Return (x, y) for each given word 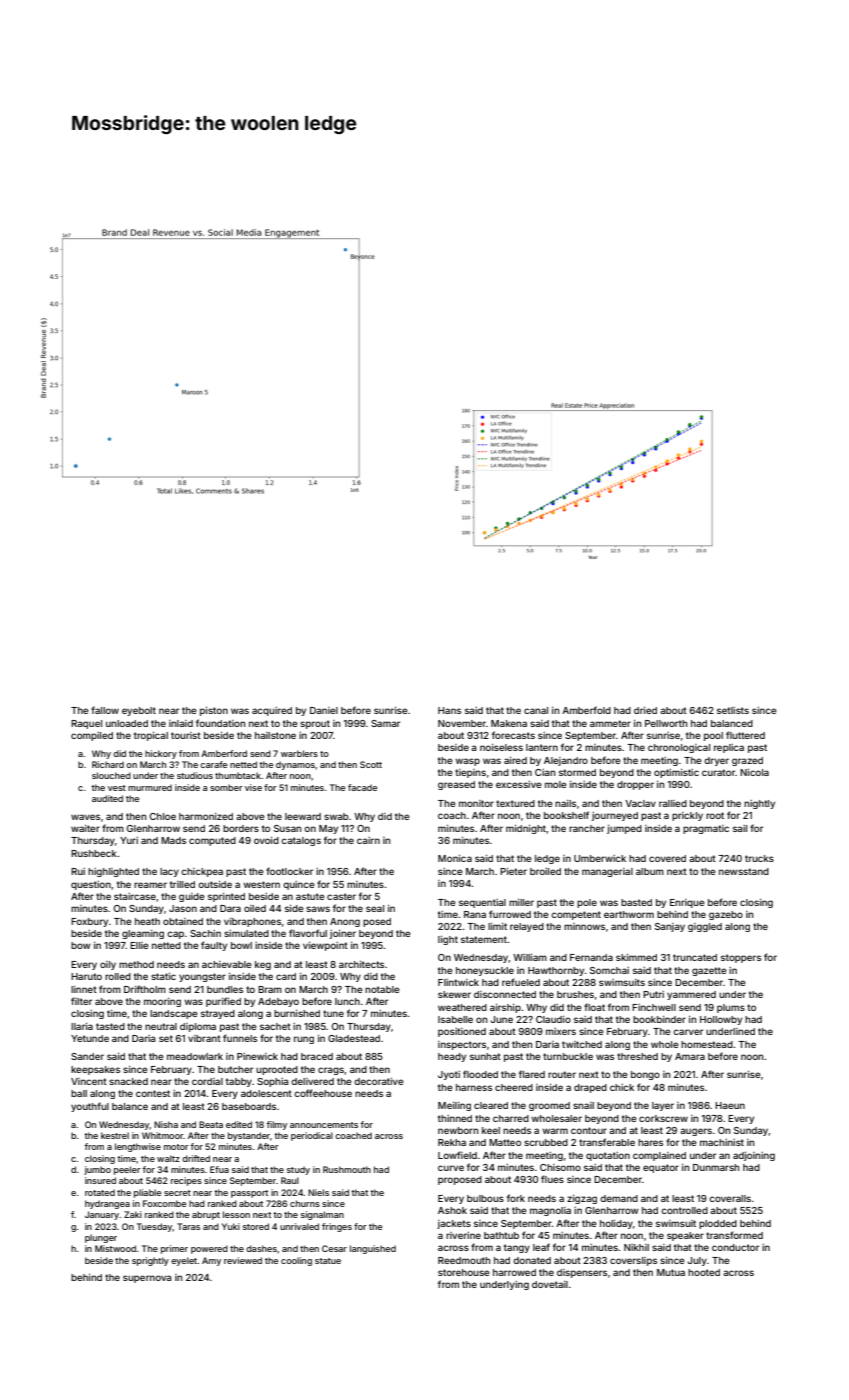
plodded (718, 1224)
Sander (87, 1056)
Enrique (687, 903)
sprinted (226, 897)
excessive (519, 784)
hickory (161, 754)
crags (331, 1071)
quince (299, 885)
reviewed (243, 1260)
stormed (577, 772)
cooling (296, 1261)
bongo (645, 1075)
